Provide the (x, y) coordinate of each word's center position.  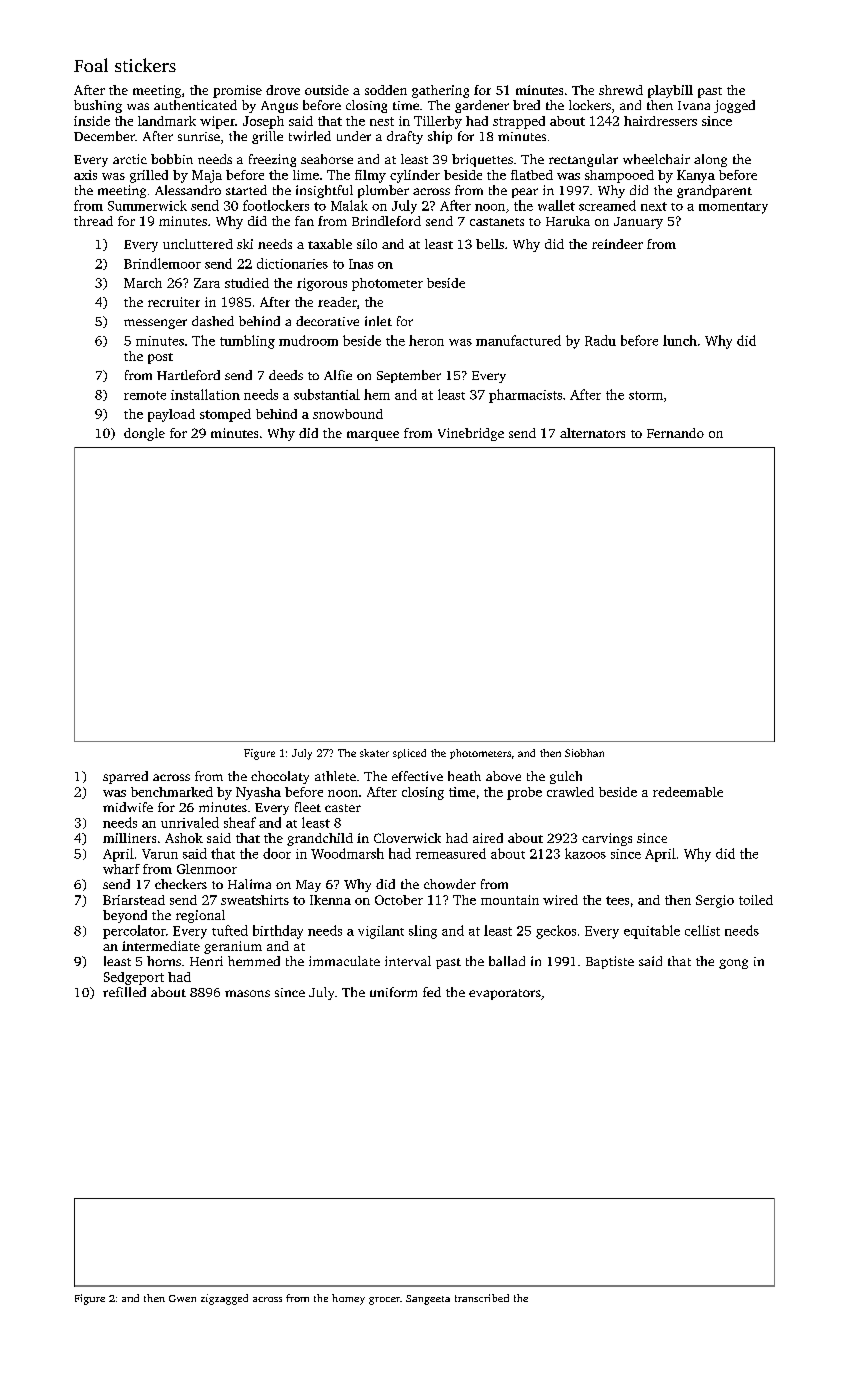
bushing (98, 106)
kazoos (585, 853)
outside (327, 90)
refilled (124, 992)
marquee (373, 436)
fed (432, 992)
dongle (144, 434)
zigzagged (224, 1299)
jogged (734, 106)
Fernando (675, 433)
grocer (384, 1301)
